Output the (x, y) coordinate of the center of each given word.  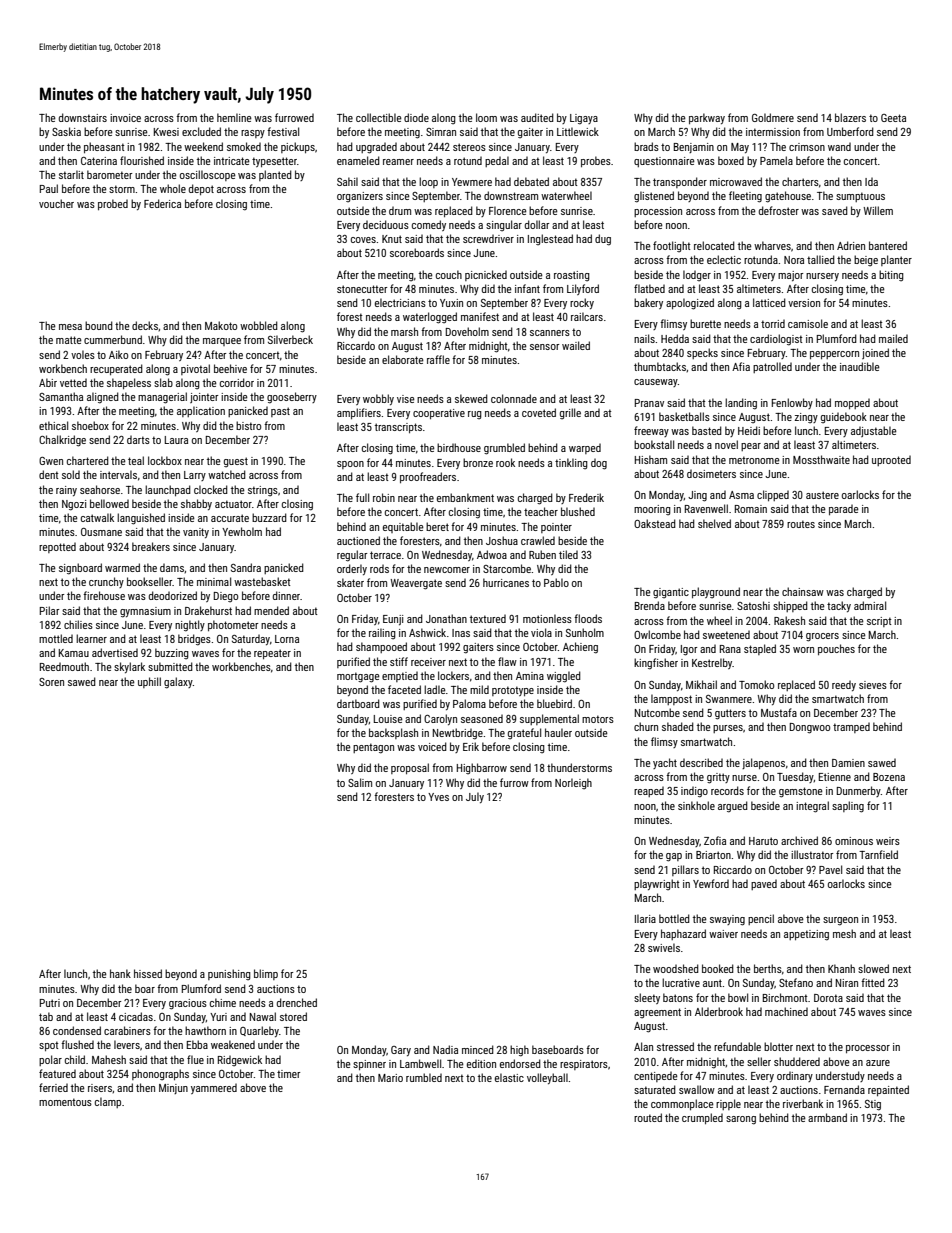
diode (416, 117)
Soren (51, 682)
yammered (214, 1088)
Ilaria (645, 918)
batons (678, 997)
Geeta (893, 118)
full (362, 497)
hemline (234, 117)
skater (350, 582)
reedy (844, 685)
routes (801, 524)
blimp (266, 974)
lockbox (165, 460)
